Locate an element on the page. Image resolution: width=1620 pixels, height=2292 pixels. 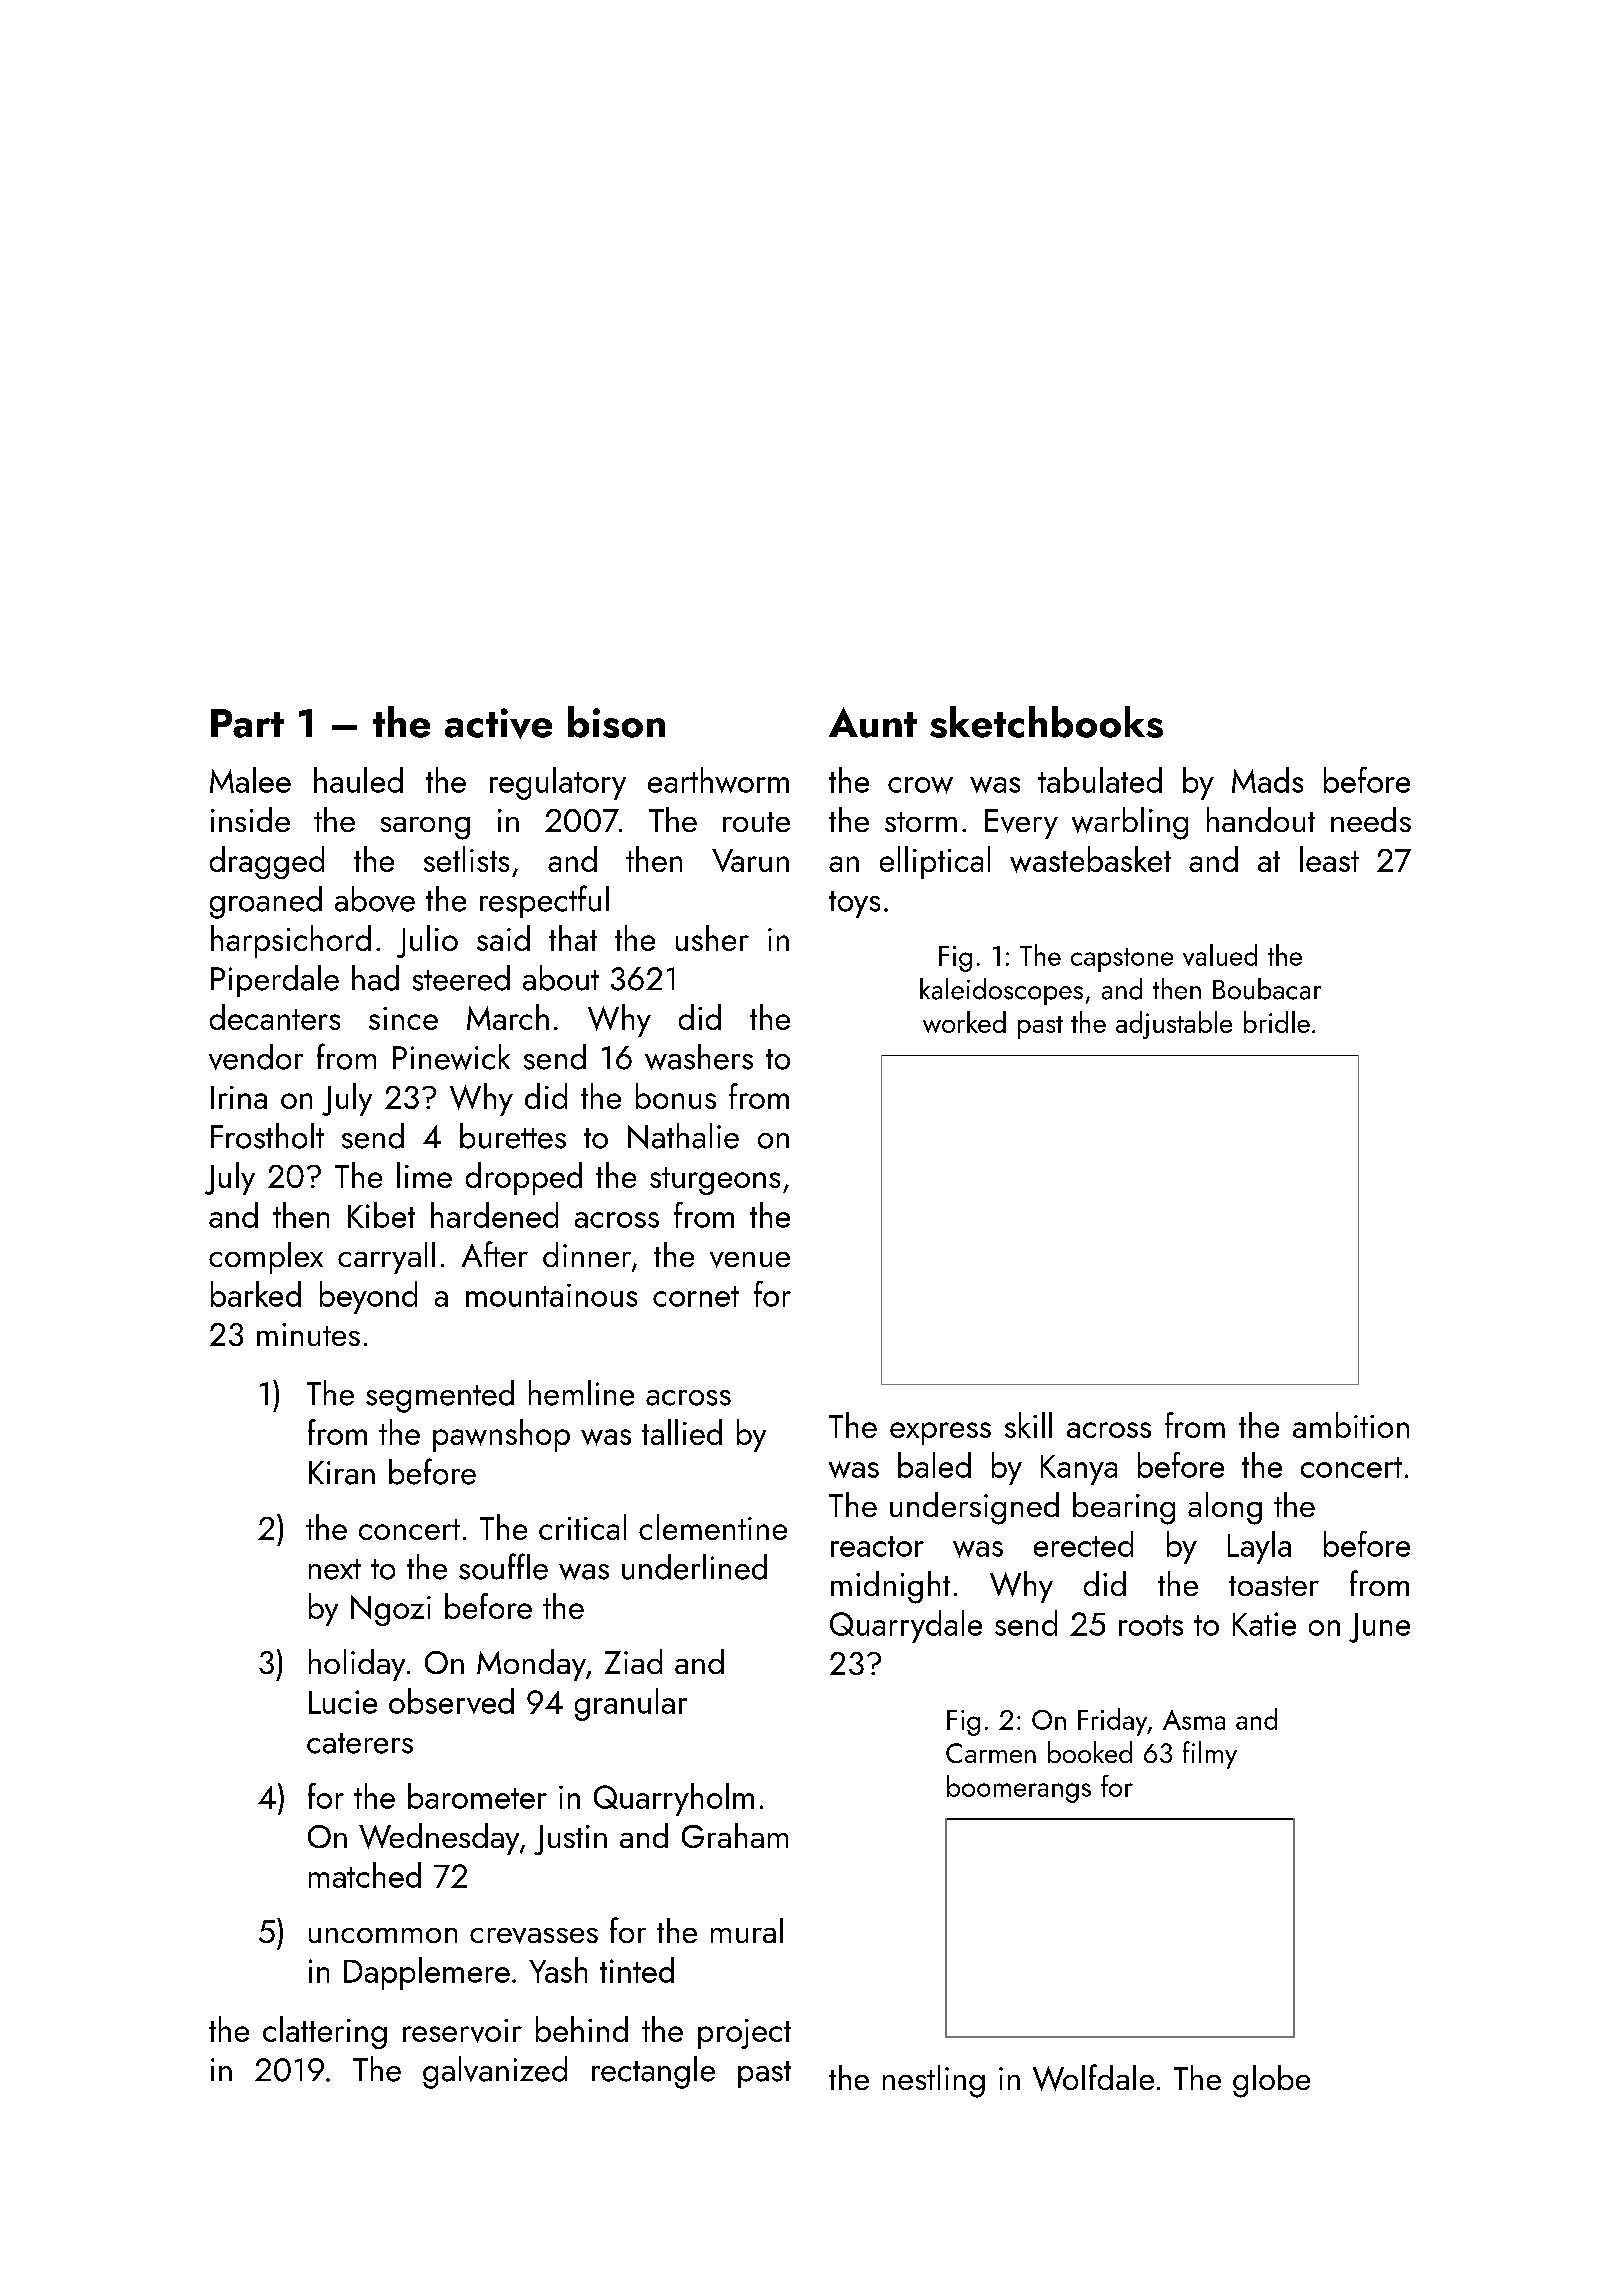
Part is located at coordinates (247, 723).
